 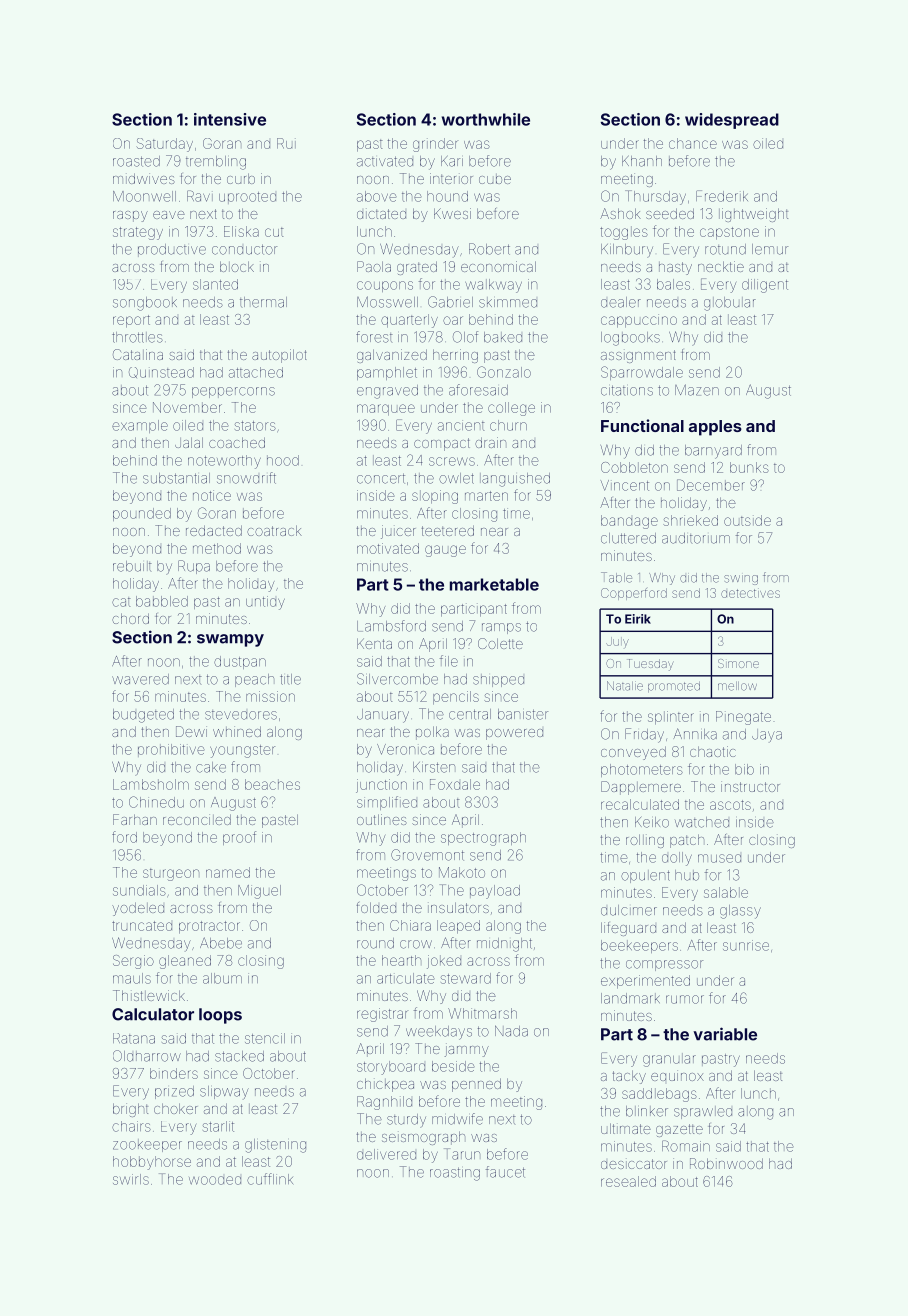 I want to click on widespread, so click(x=732, y=121).
